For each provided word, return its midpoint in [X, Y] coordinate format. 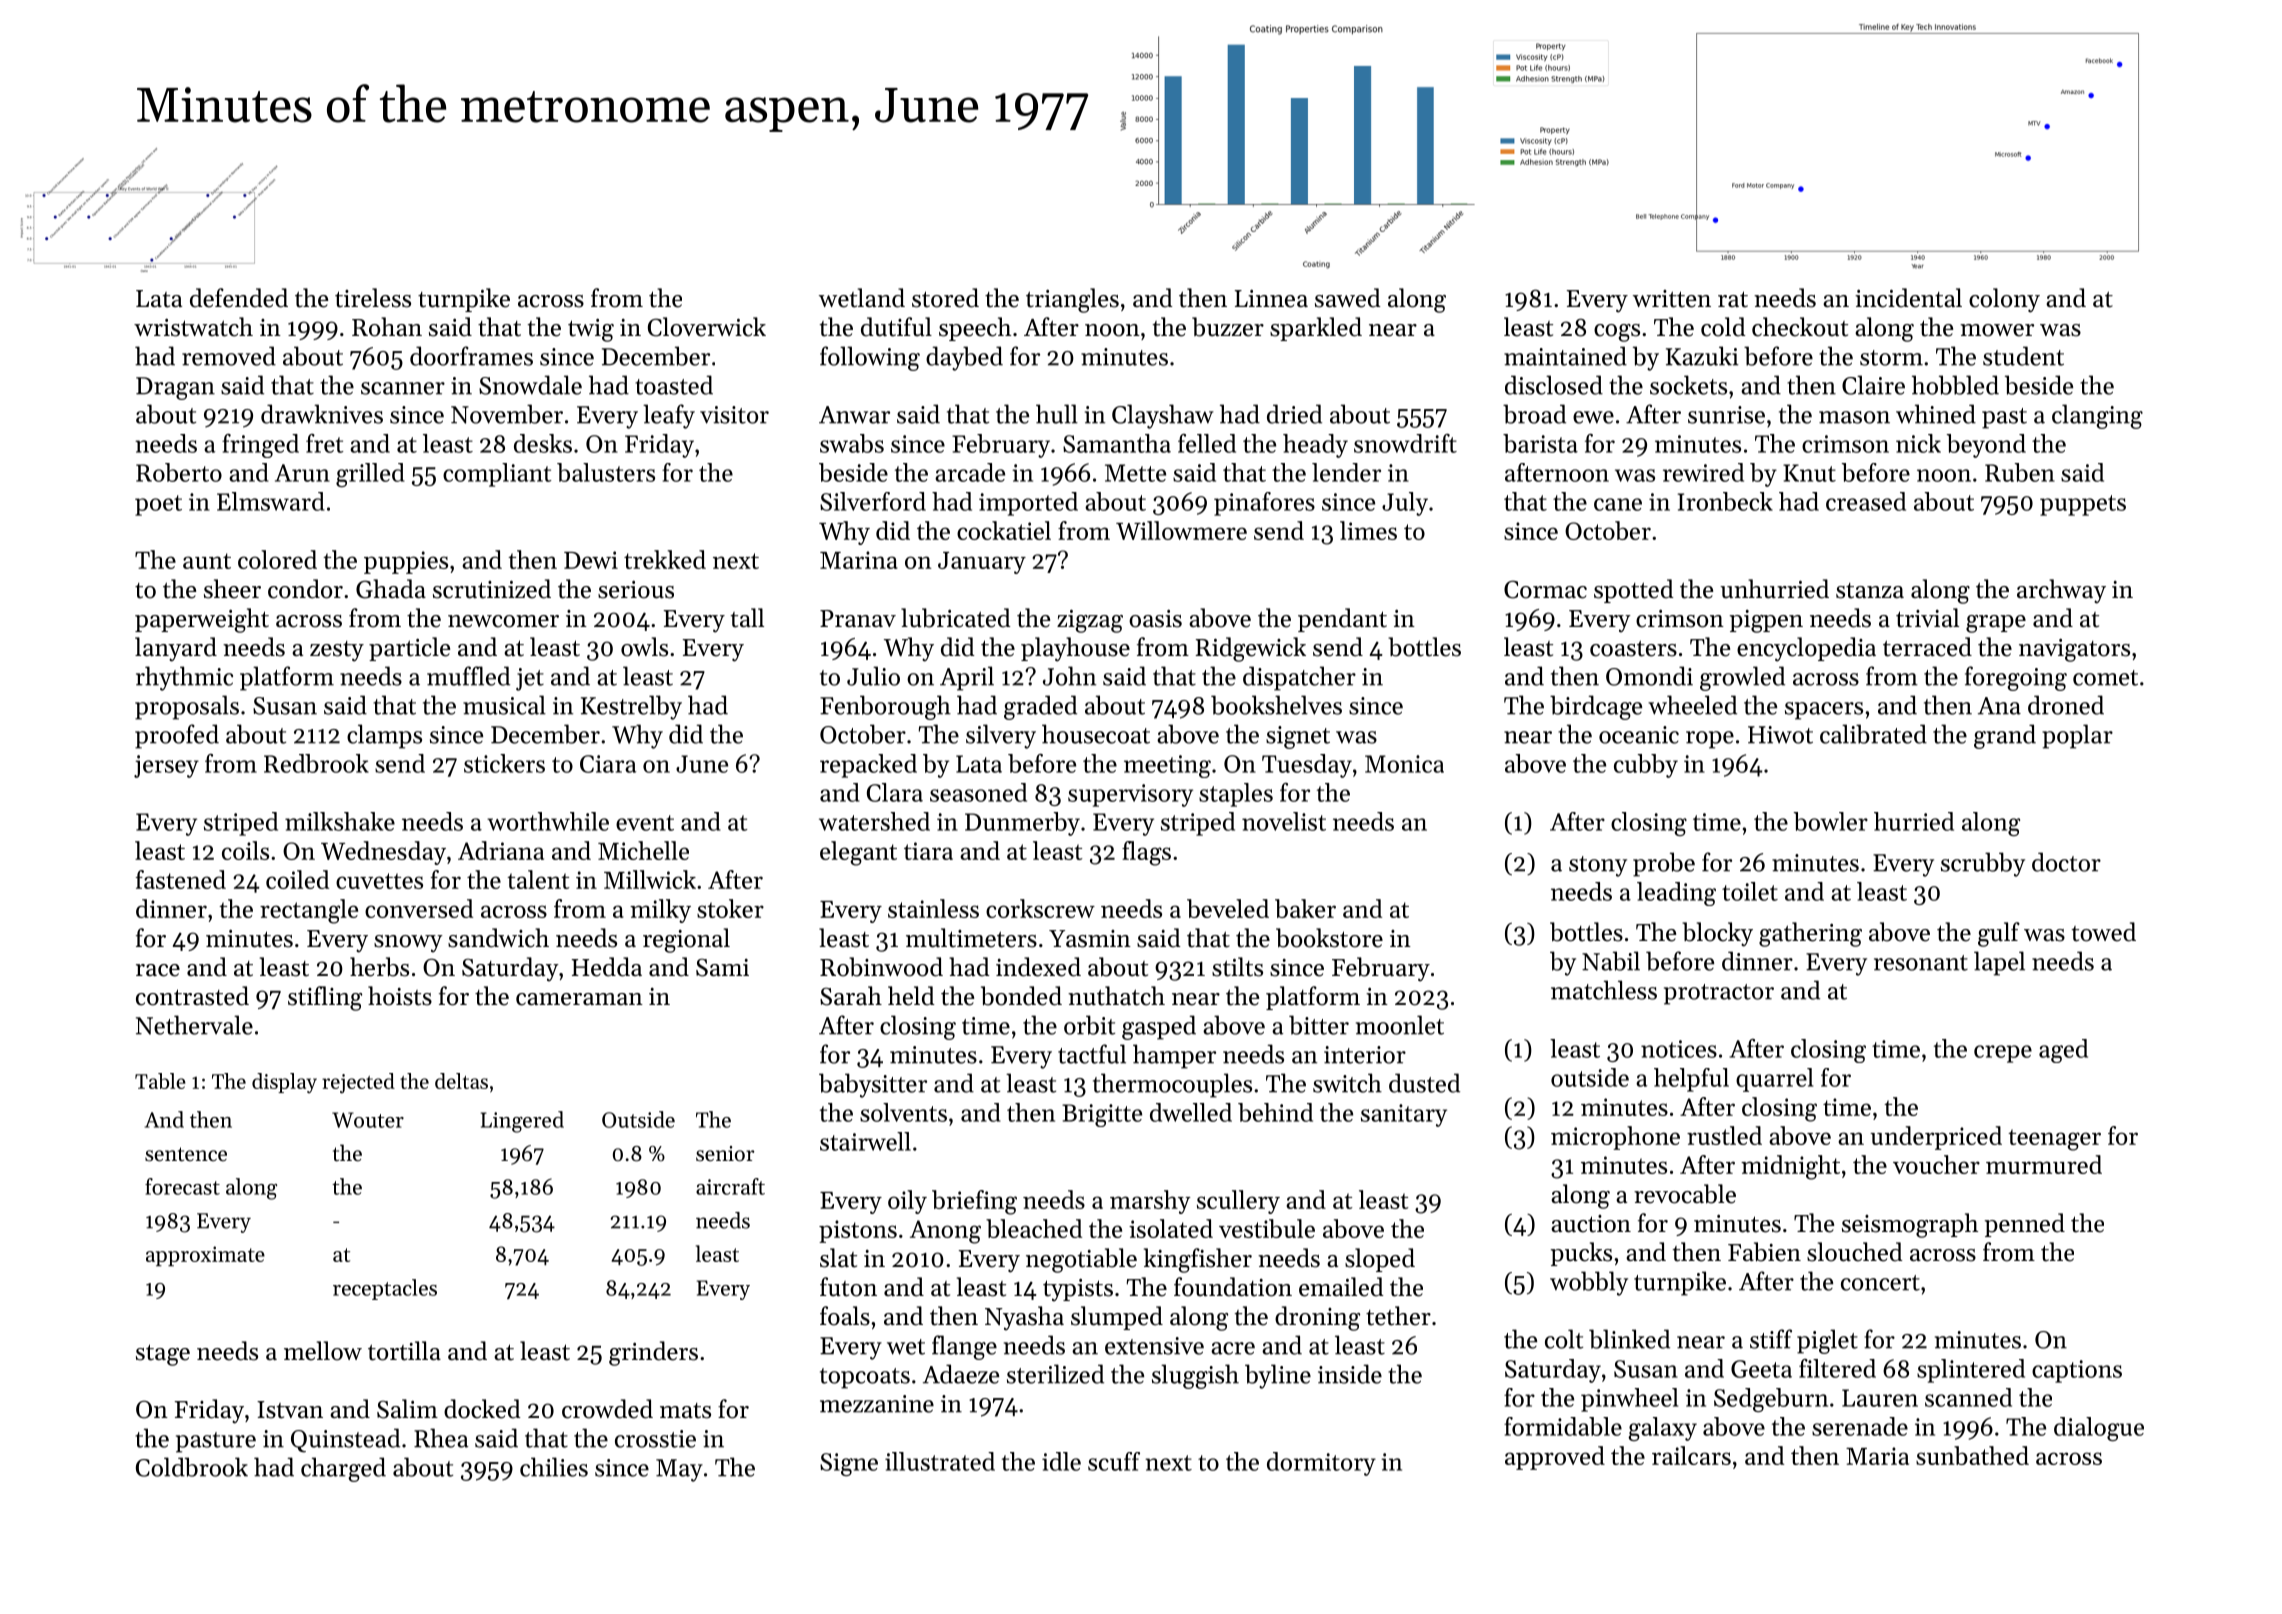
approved [1555, 1458]
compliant [497, 475]
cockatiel [1004, 530]
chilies [554, 1467]
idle [1061, 1461]
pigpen [1766, 621]
